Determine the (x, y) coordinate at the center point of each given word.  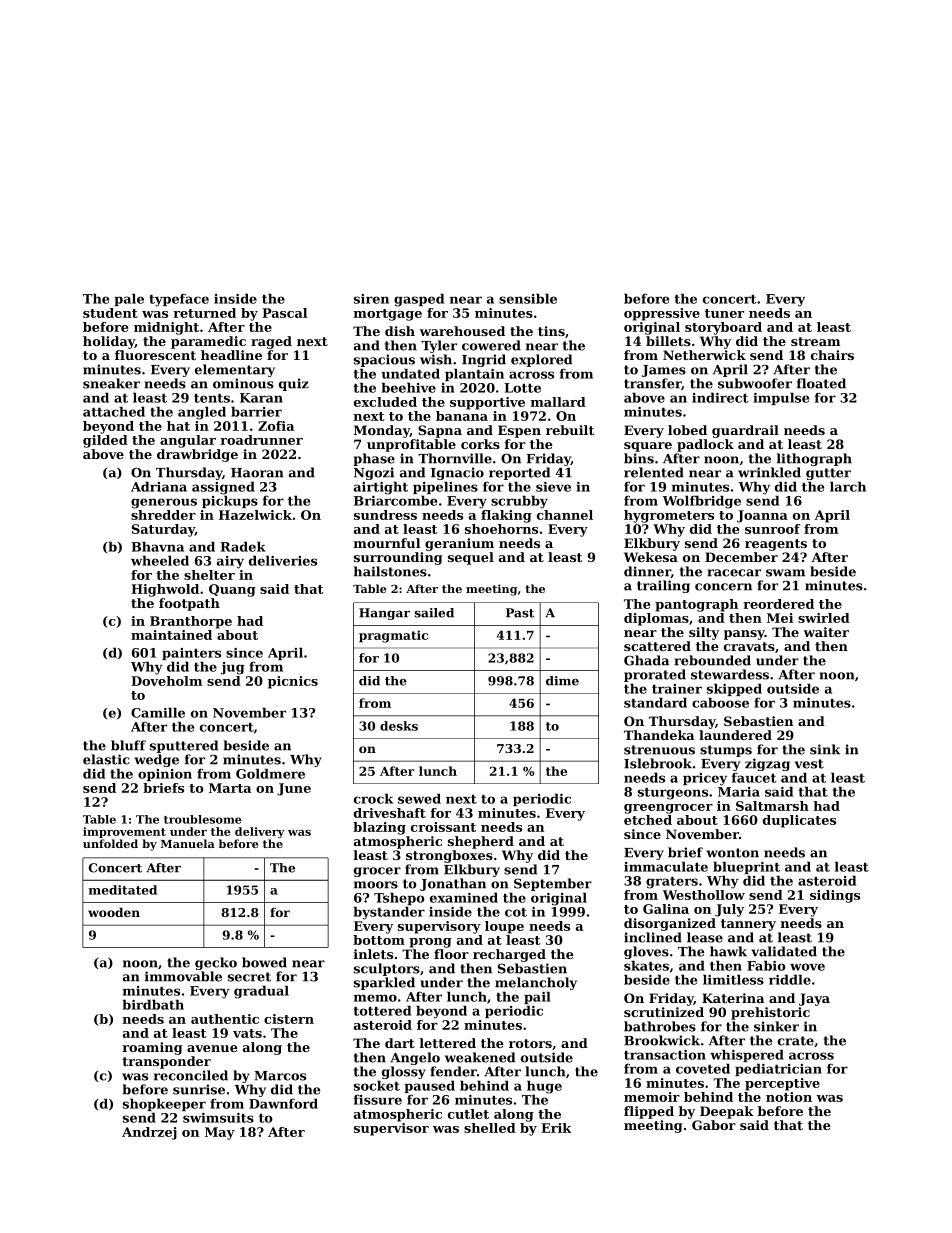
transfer (653, 384)
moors (376, 885)
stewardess (730, 674)
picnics (293, 682)
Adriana (159, 486)
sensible (528, 298)
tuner (724, 313)
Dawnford (283, 1103)
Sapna (440, 431)
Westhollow (704, 895)
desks (399, 726)
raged (271, 342)
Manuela (188, 843)
